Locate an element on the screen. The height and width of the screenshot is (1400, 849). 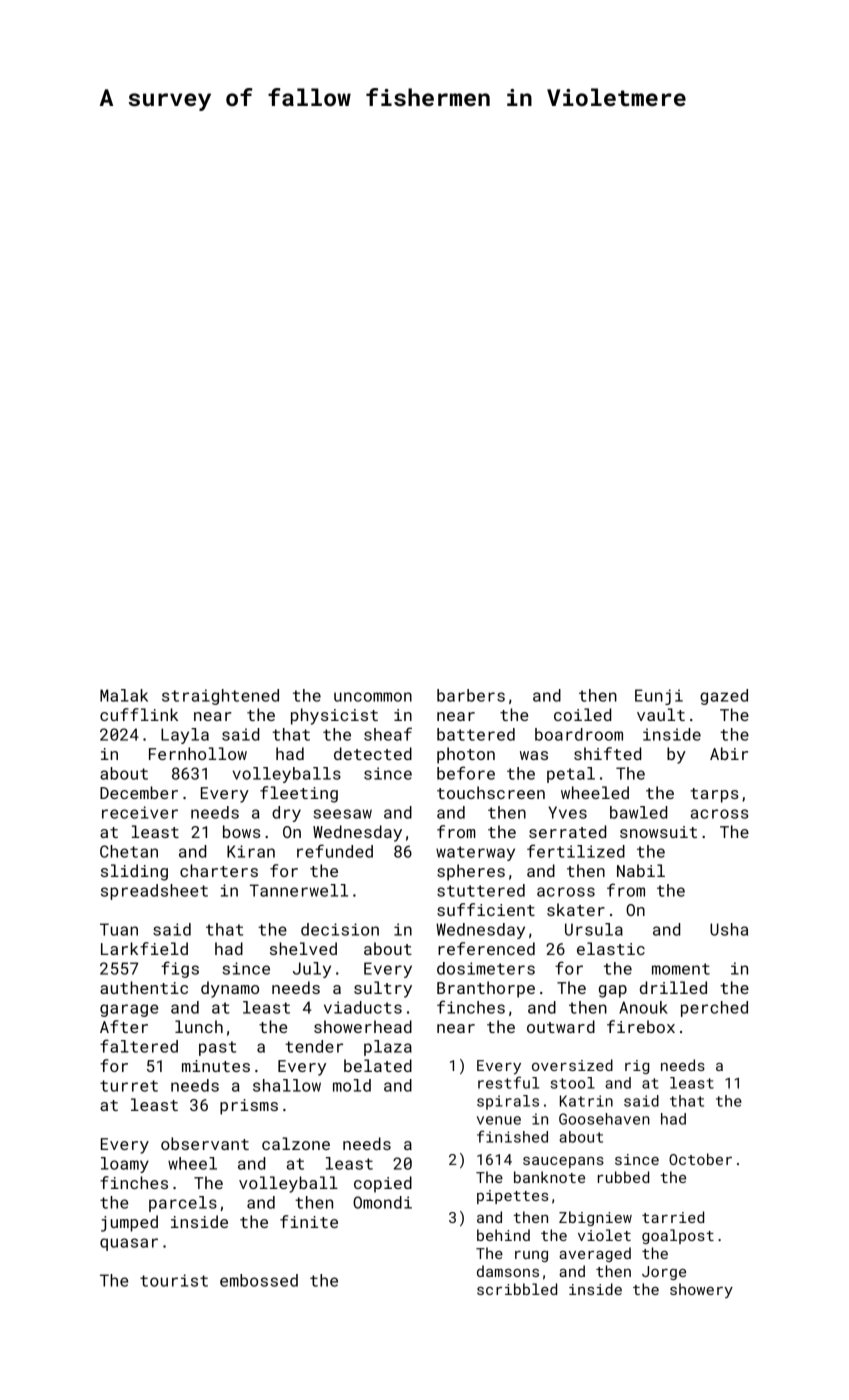
barbers is located at coordinates (471, 695).
